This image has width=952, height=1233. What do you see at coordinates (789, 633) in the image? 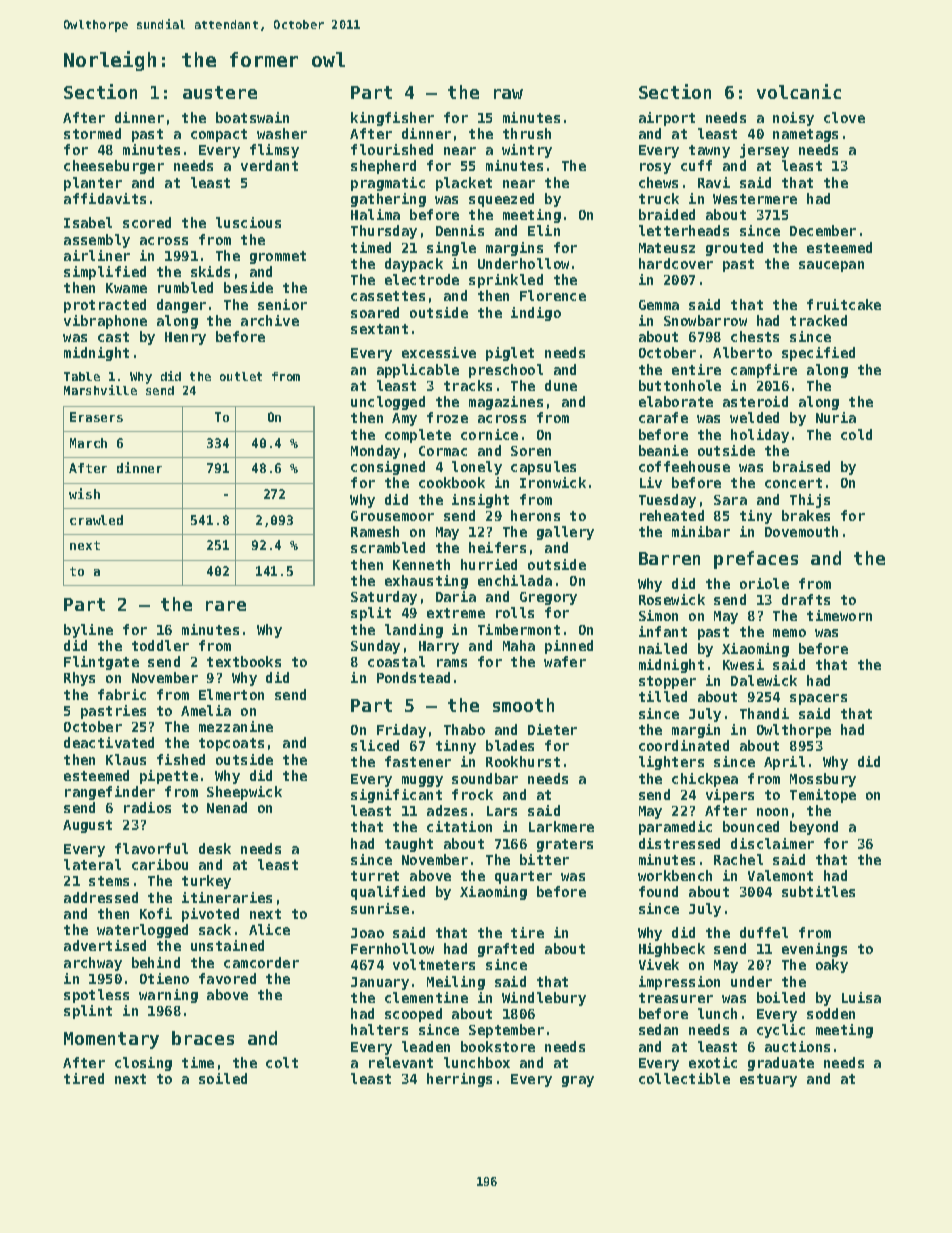
I see `memo` at bounding box center [789, 633].
